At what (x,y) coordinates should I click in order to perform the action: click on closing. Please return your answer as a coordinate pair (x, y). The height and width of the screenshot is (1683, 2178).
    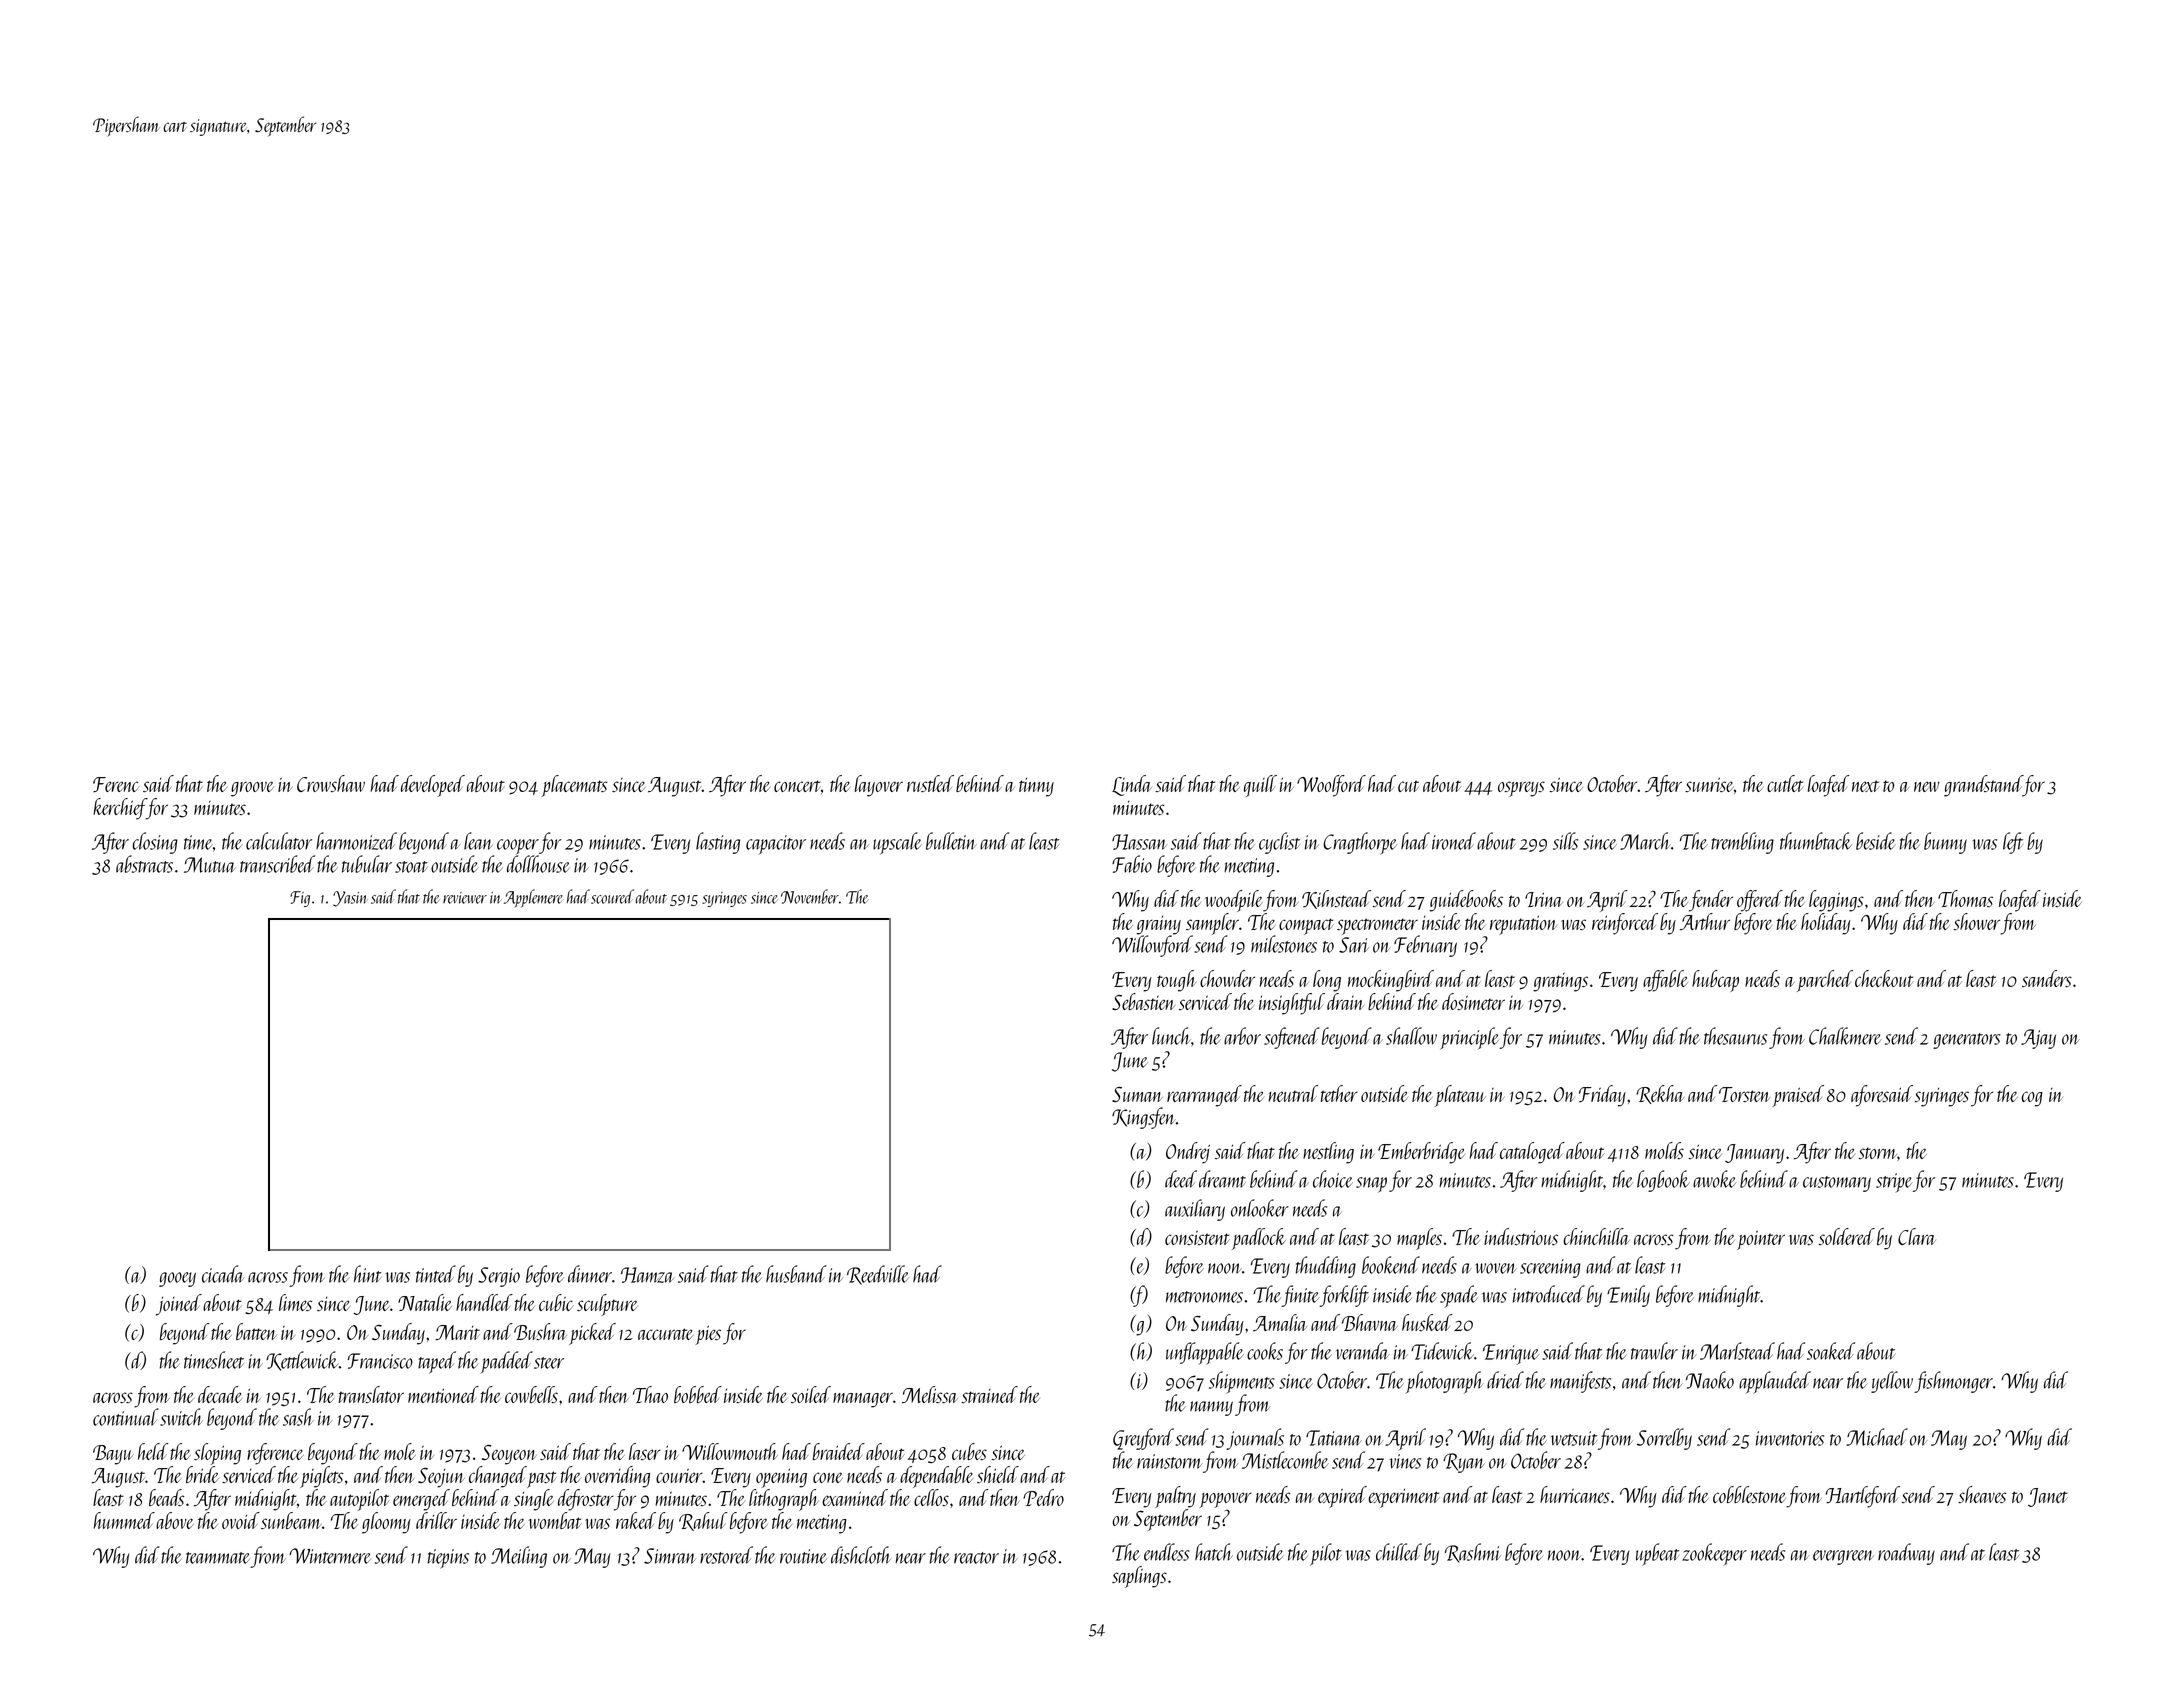
    Looking at the image, I should click on (155, 843).
